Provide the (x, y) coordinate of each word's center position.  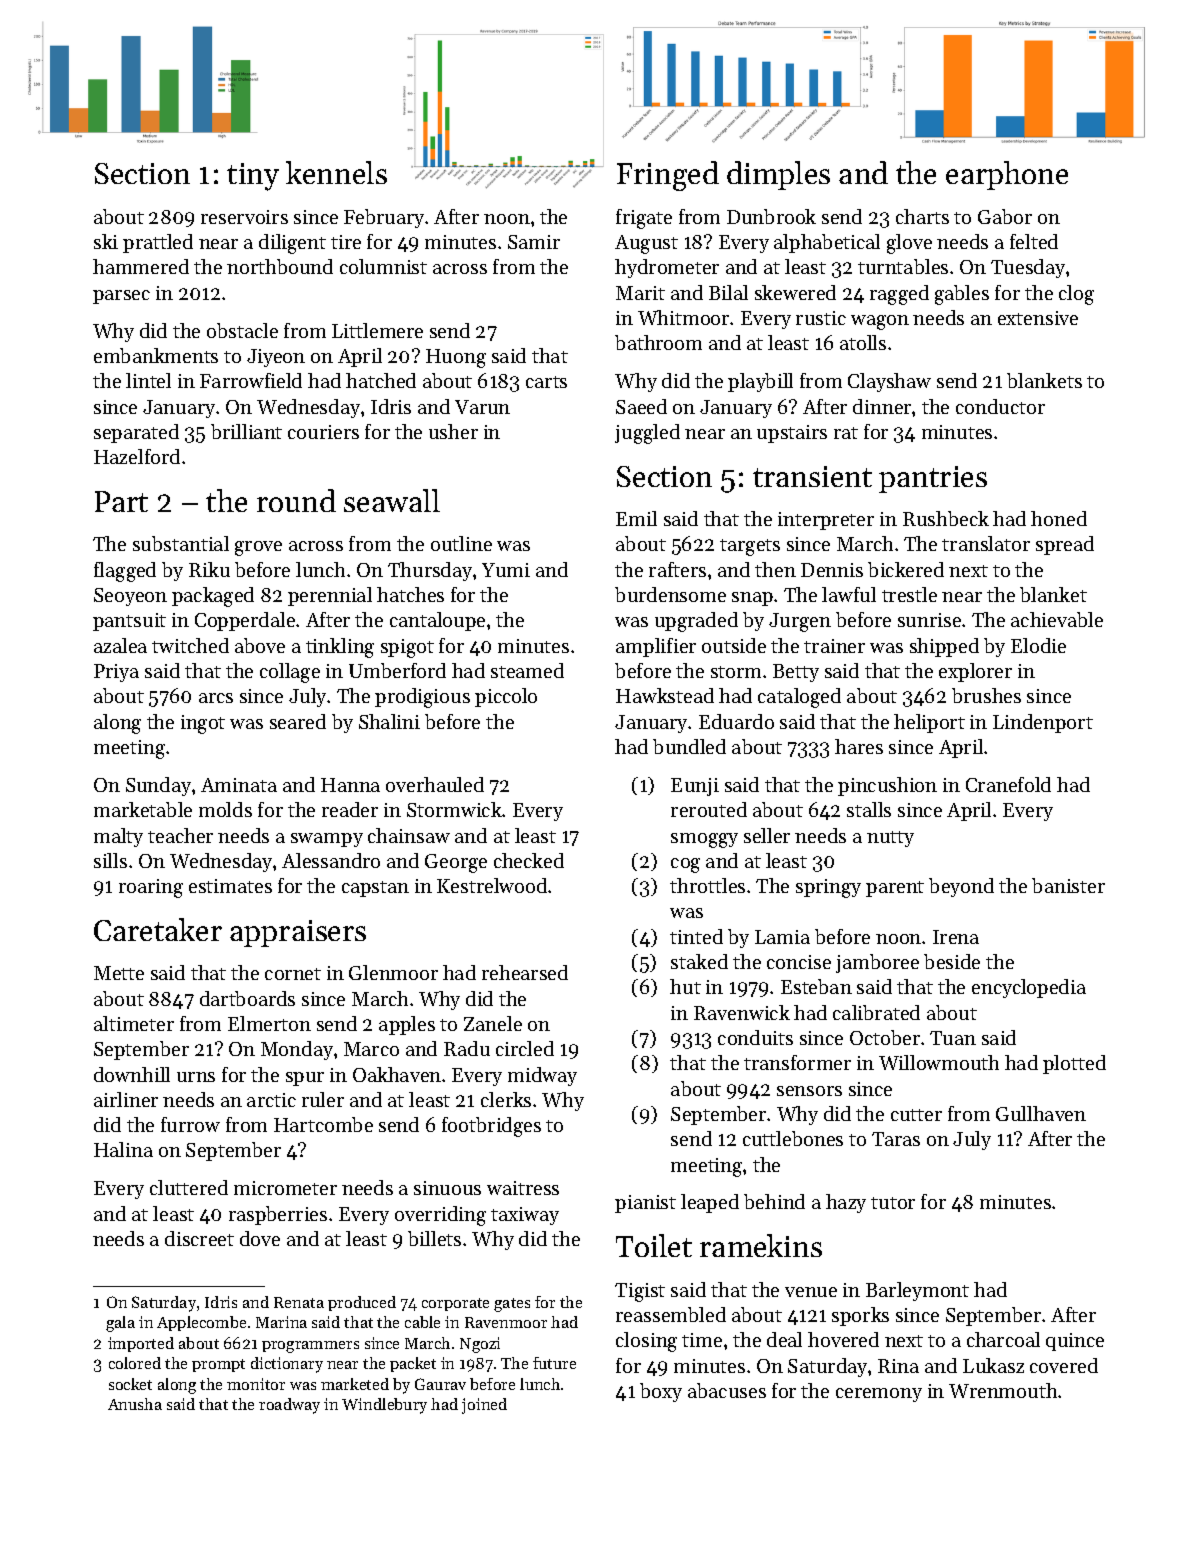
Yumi (506, 570)
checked (529, 860)
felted (1034, 241)
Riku (209, 569)
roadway (289, 1406)
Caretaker (158, 929)
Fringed (668, 176)
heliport (929, 723)
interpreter (826, 521)
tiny (253, 177)
